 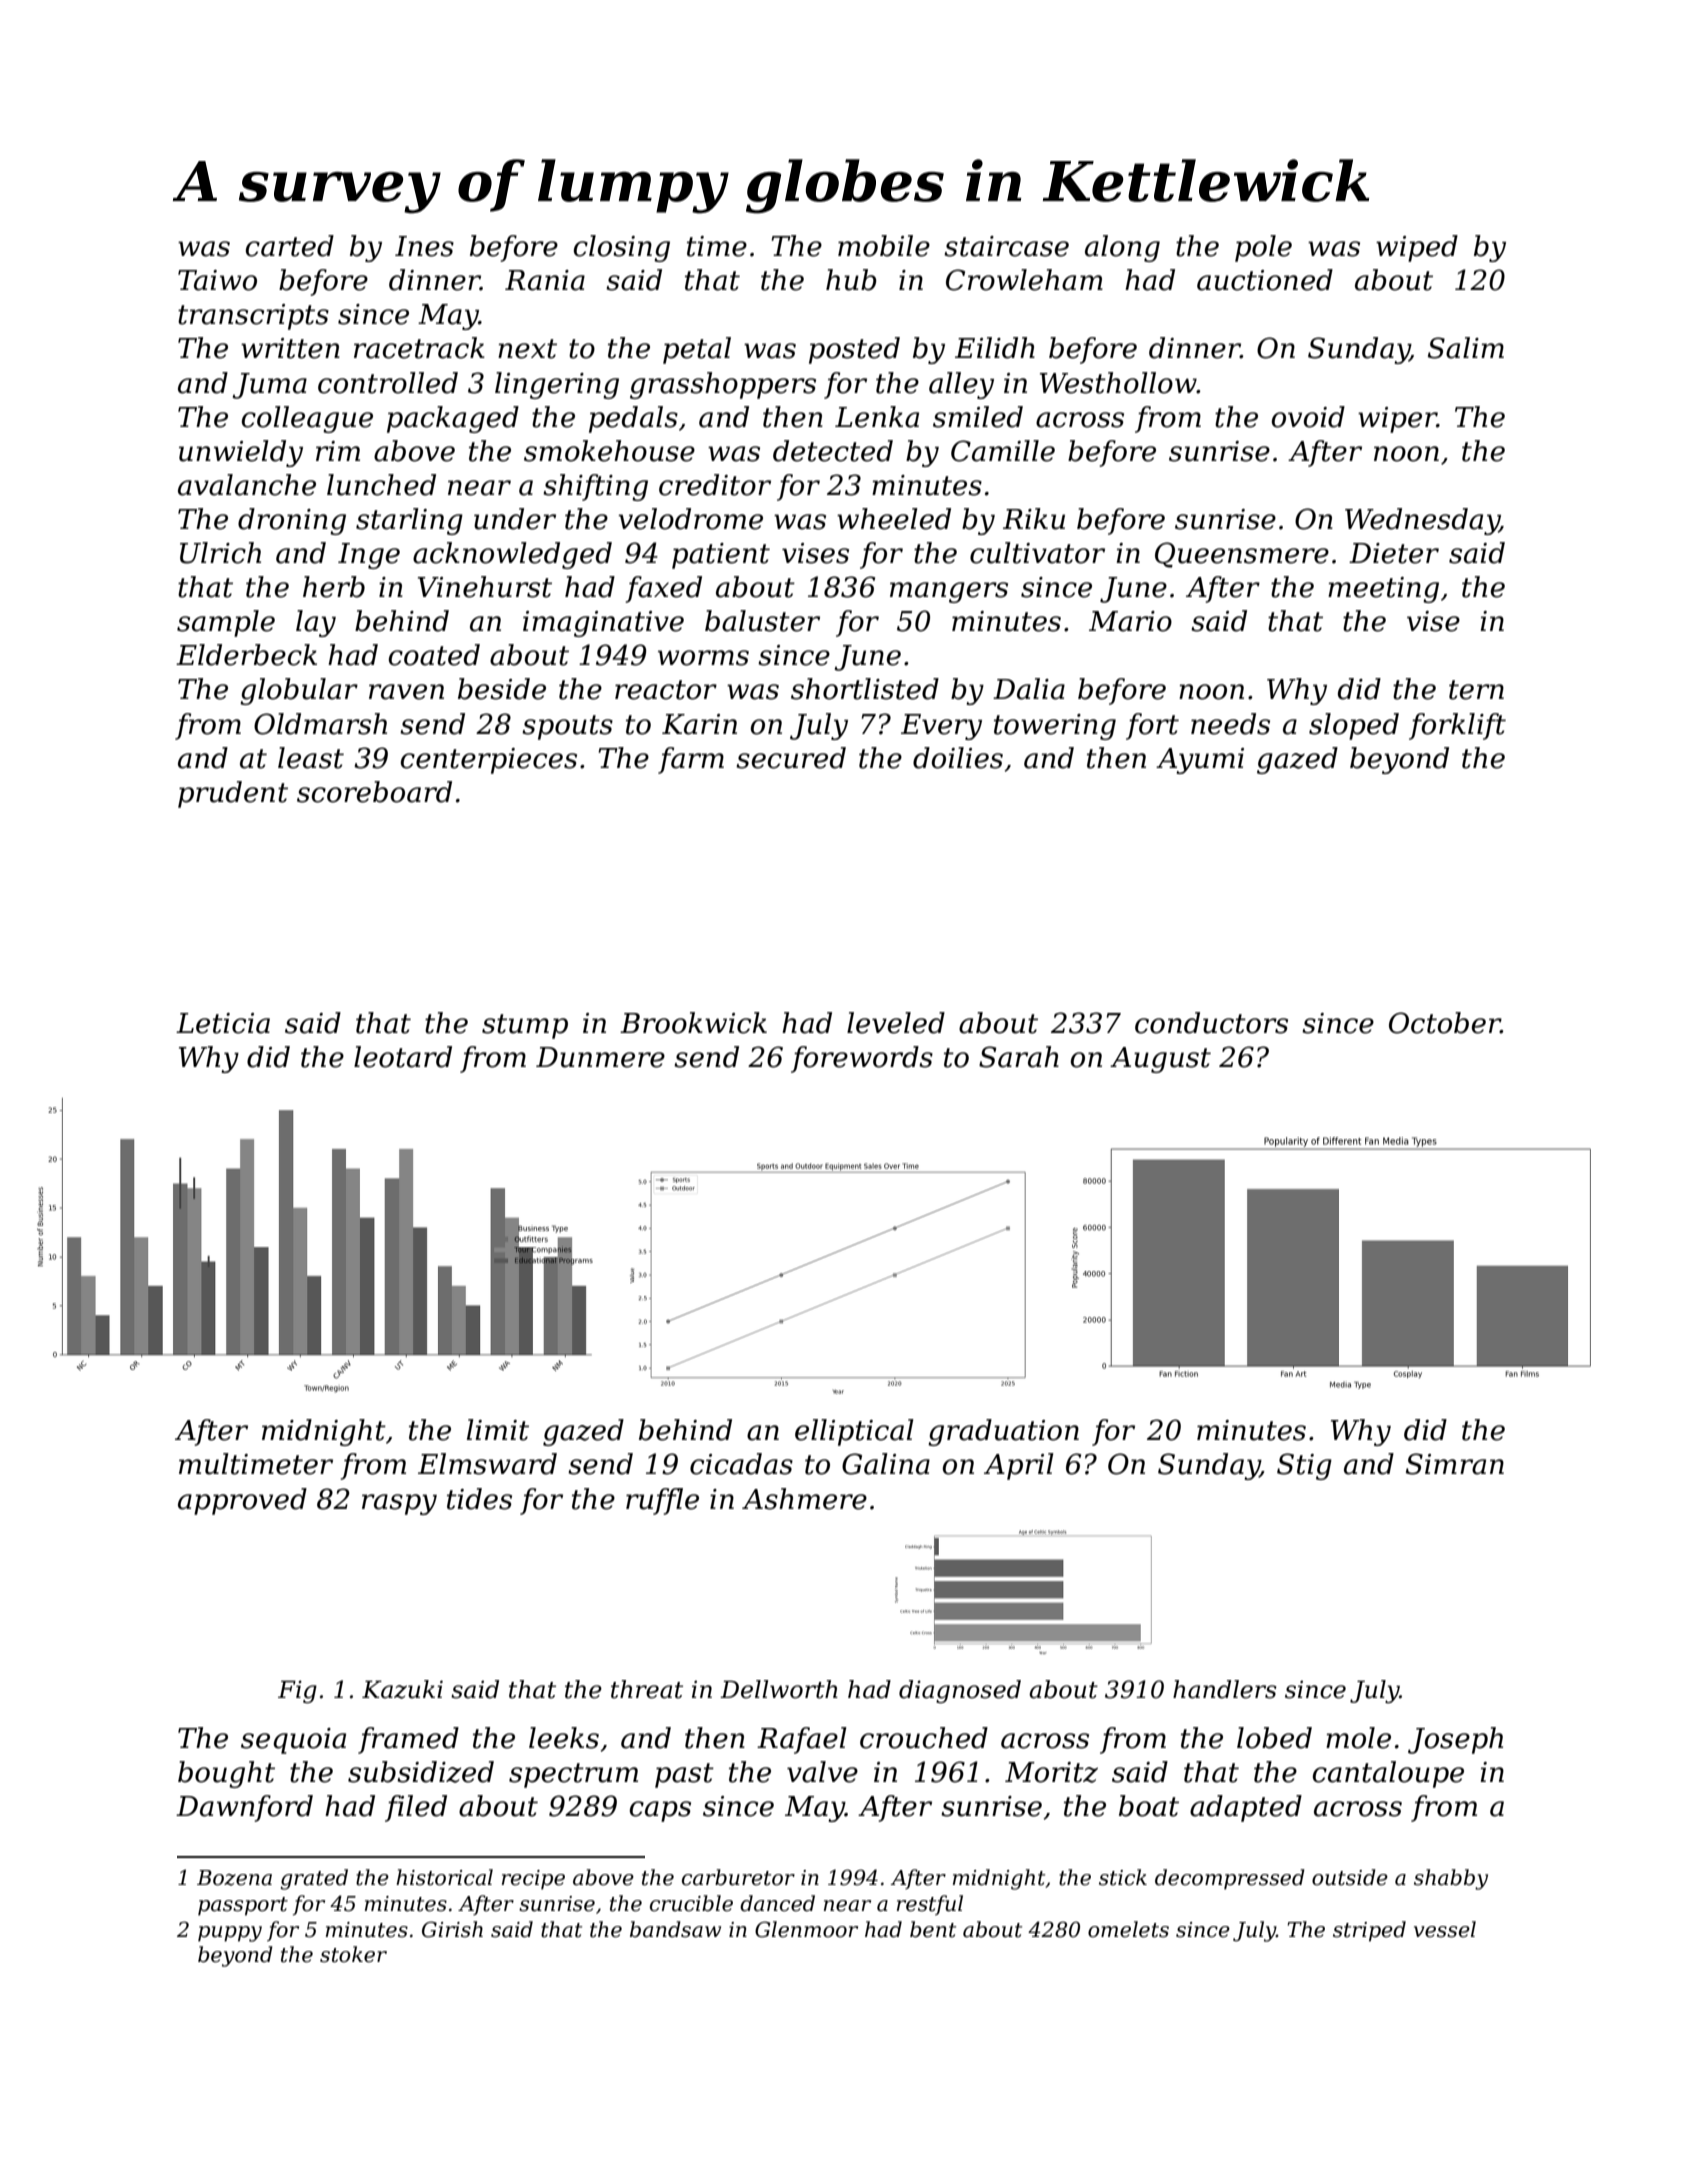 What do you see at coordinates (1350, 1877) in the image?
I see `outside` at bounding box center [1350, 1877].
